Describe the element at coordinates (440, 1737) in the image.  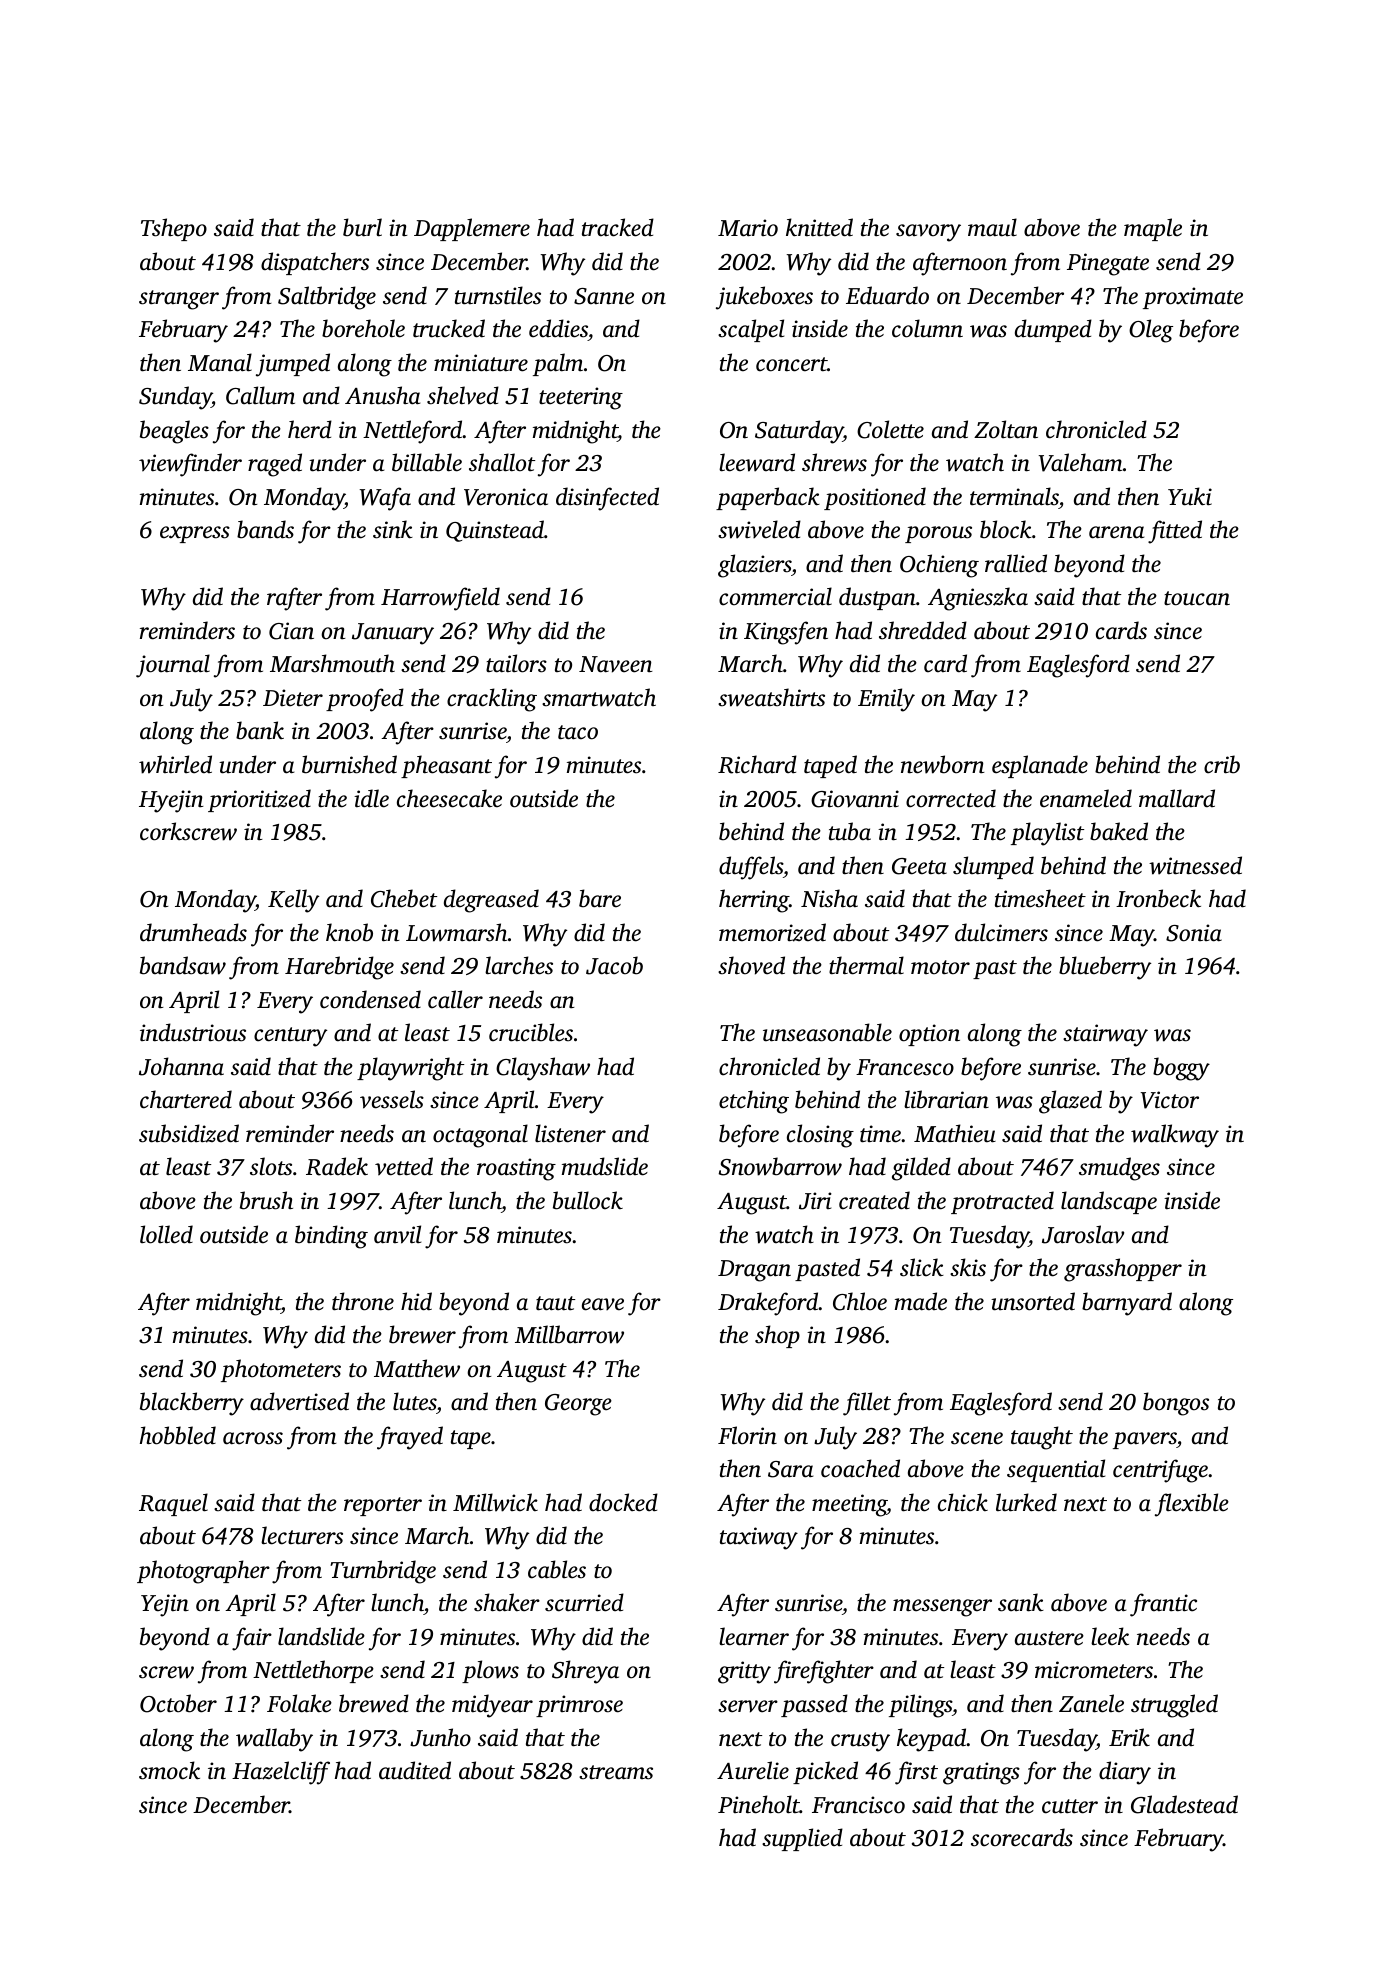
I see `Junho` at that location.
